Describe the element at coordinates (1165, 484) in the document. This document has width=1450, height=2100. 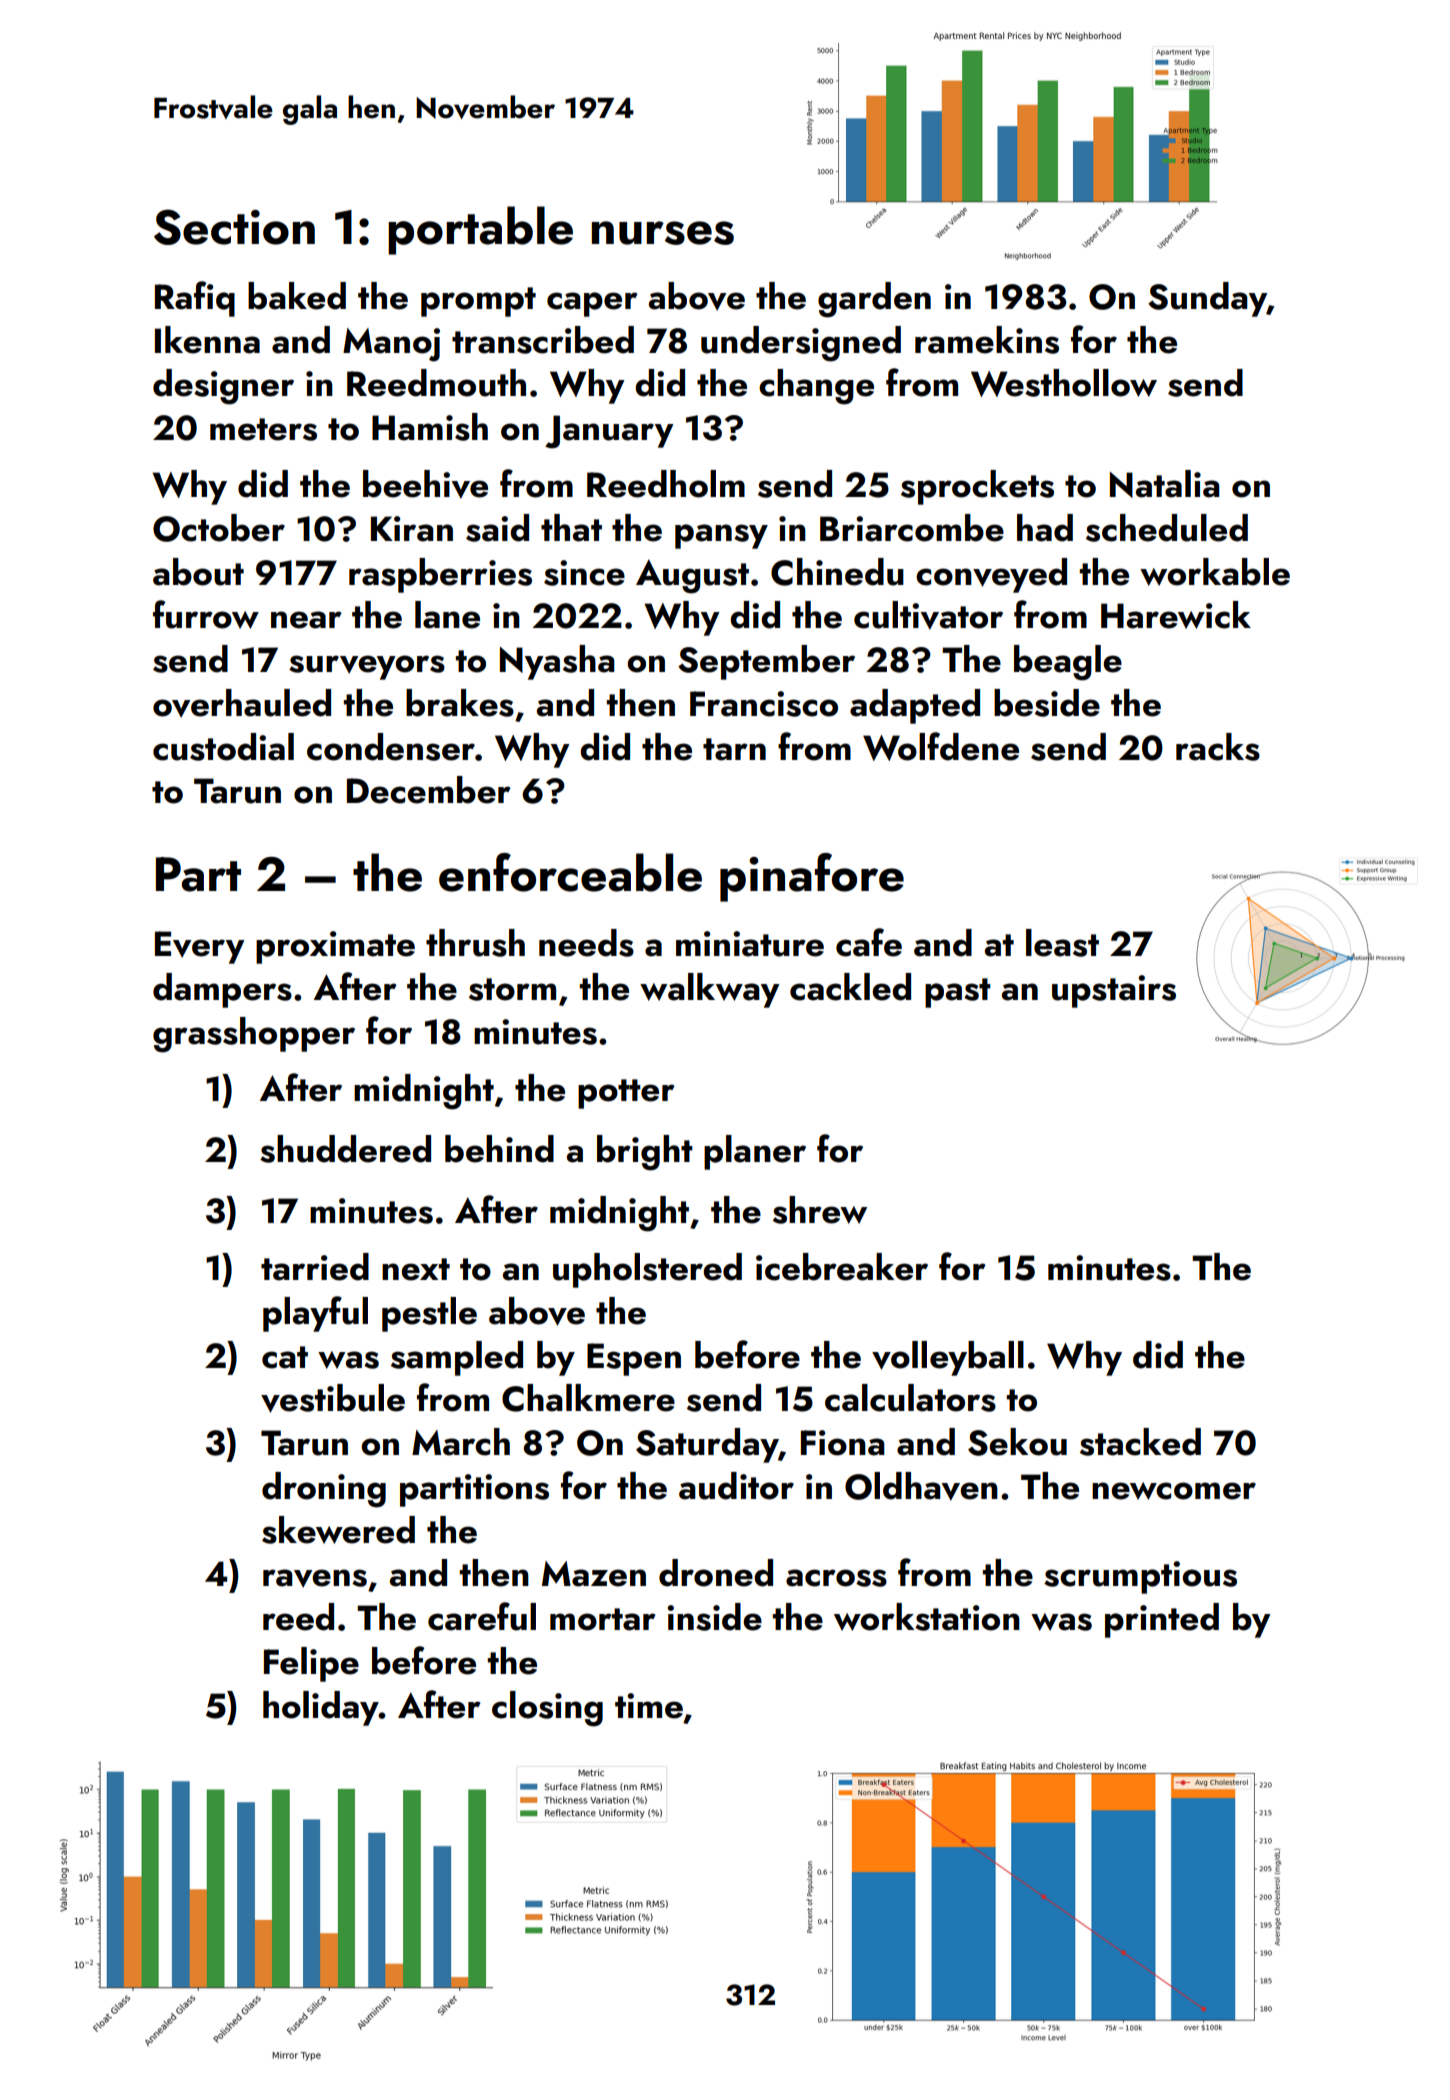
I see `Natalia` at that location.
